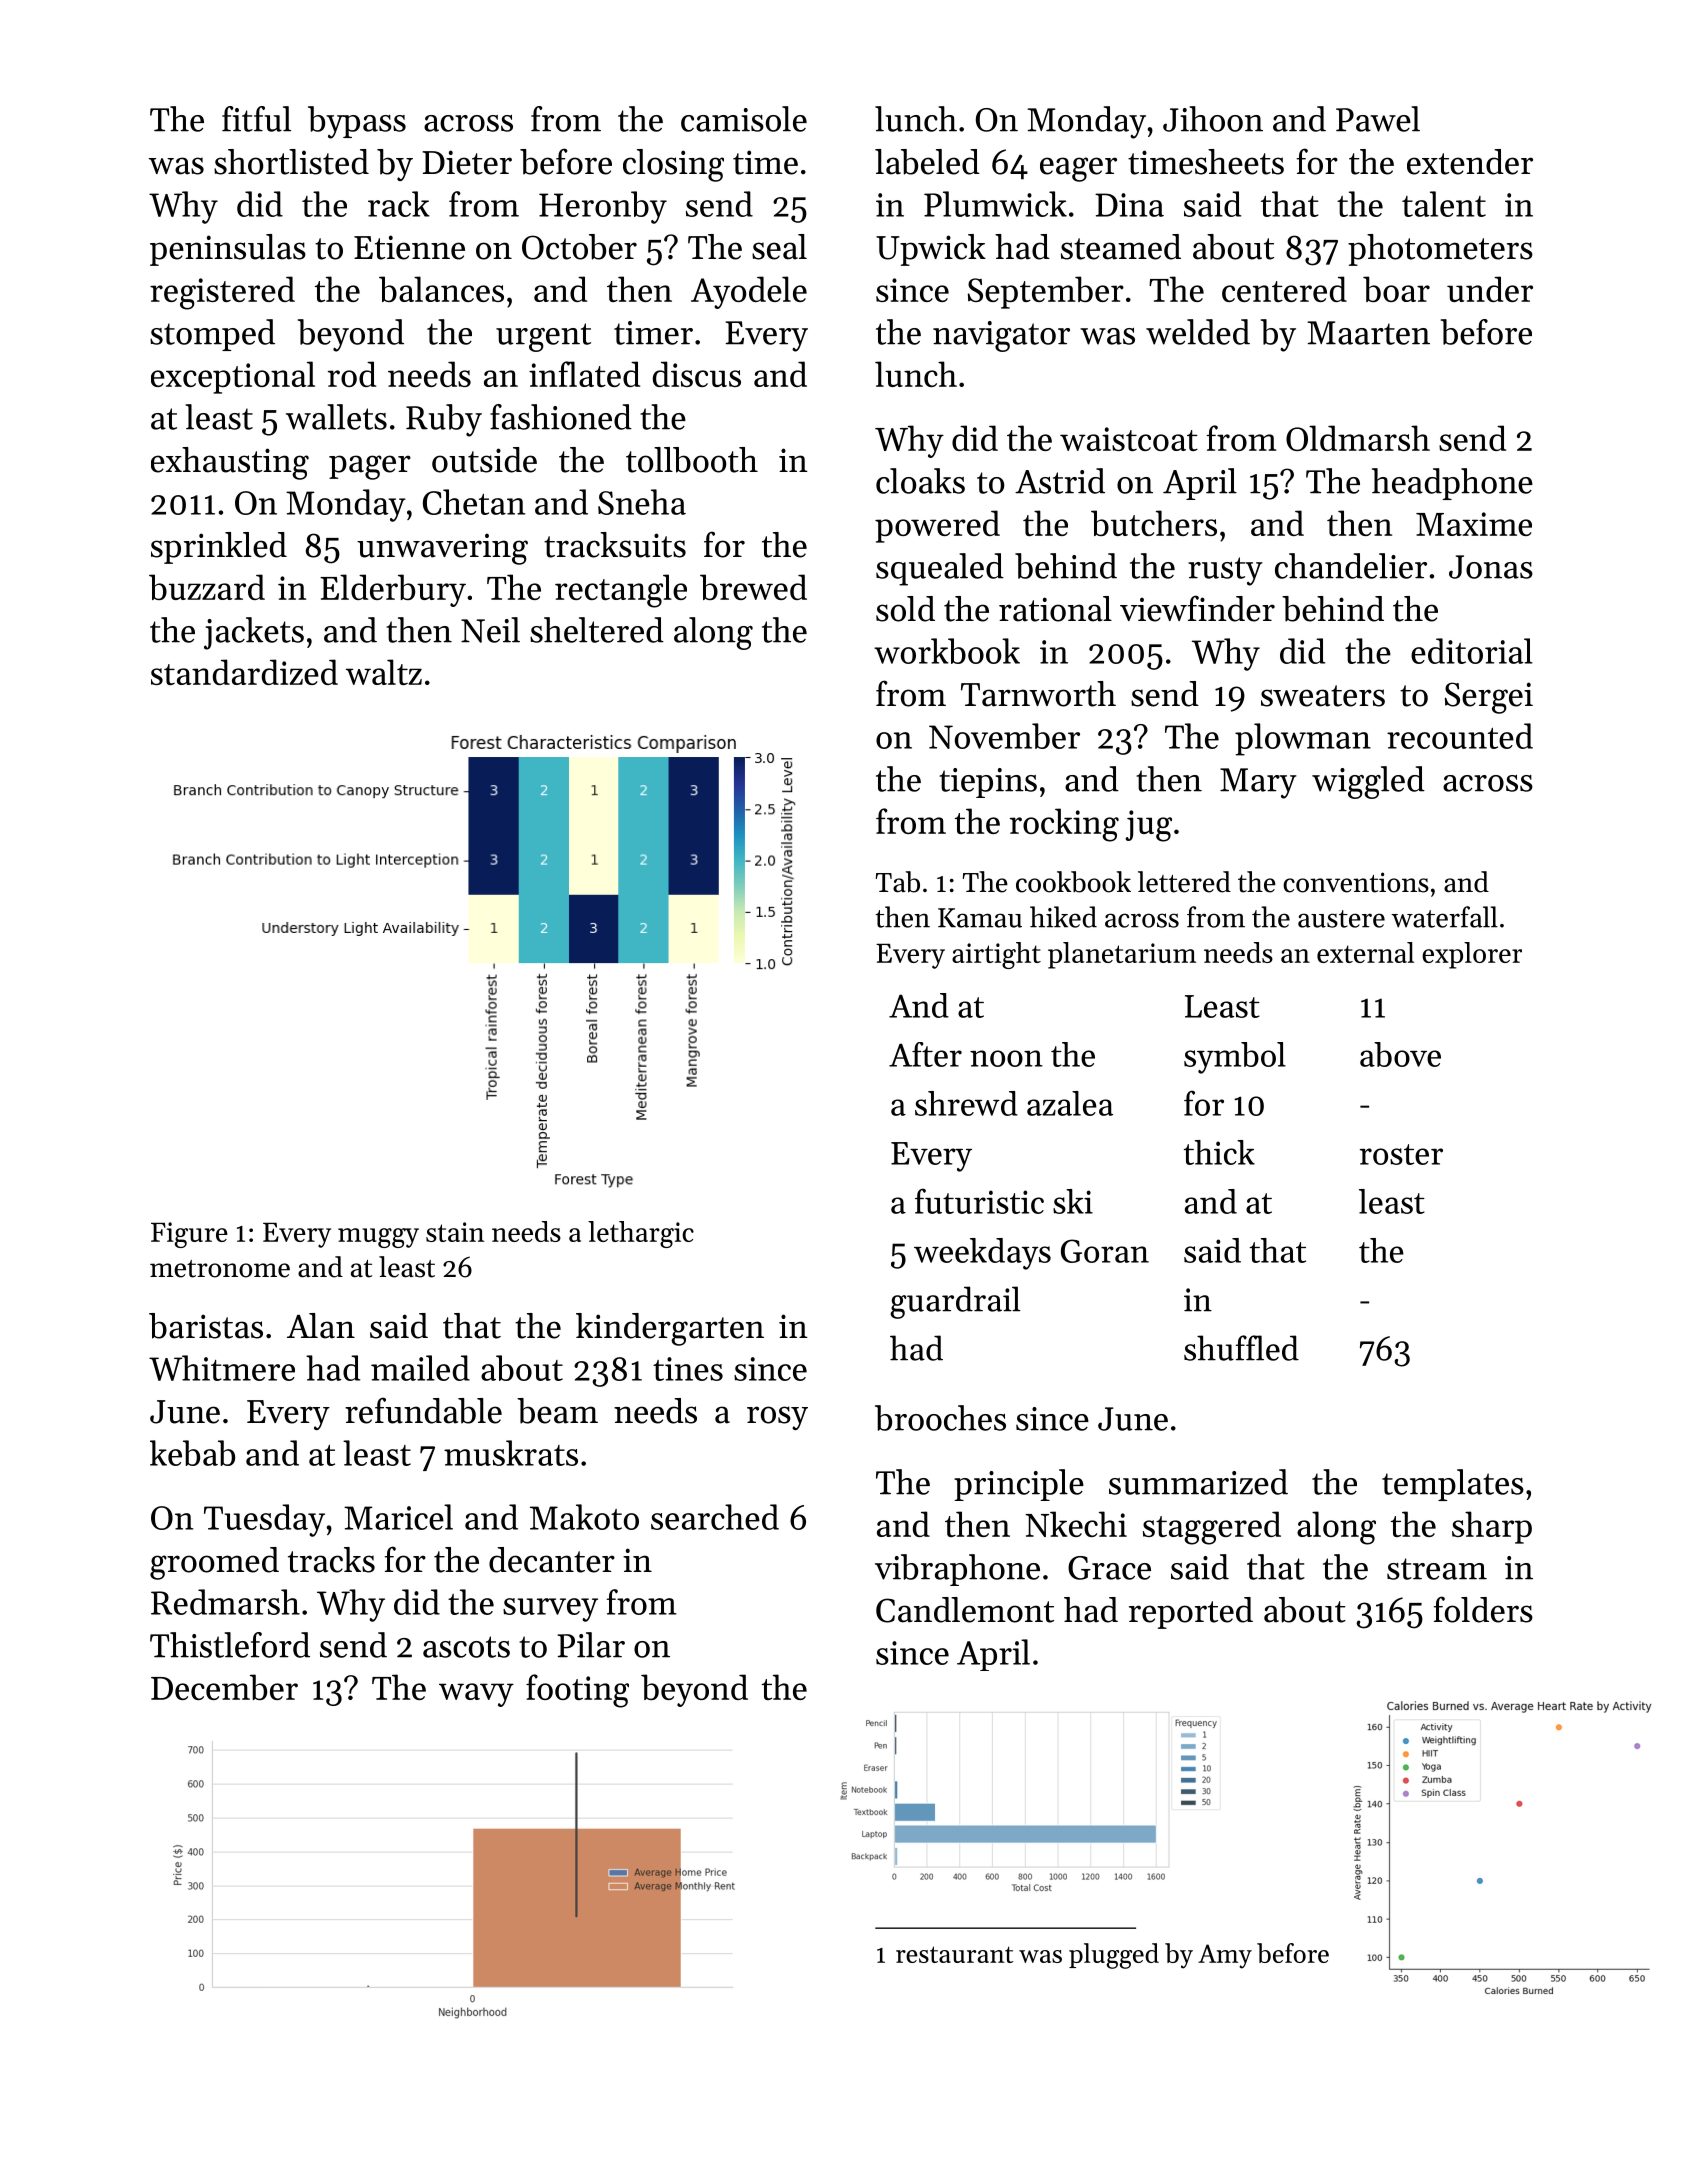  Describe the element at coordinates (1401, 1154) in the screenshot. I see `roster` at that location.
